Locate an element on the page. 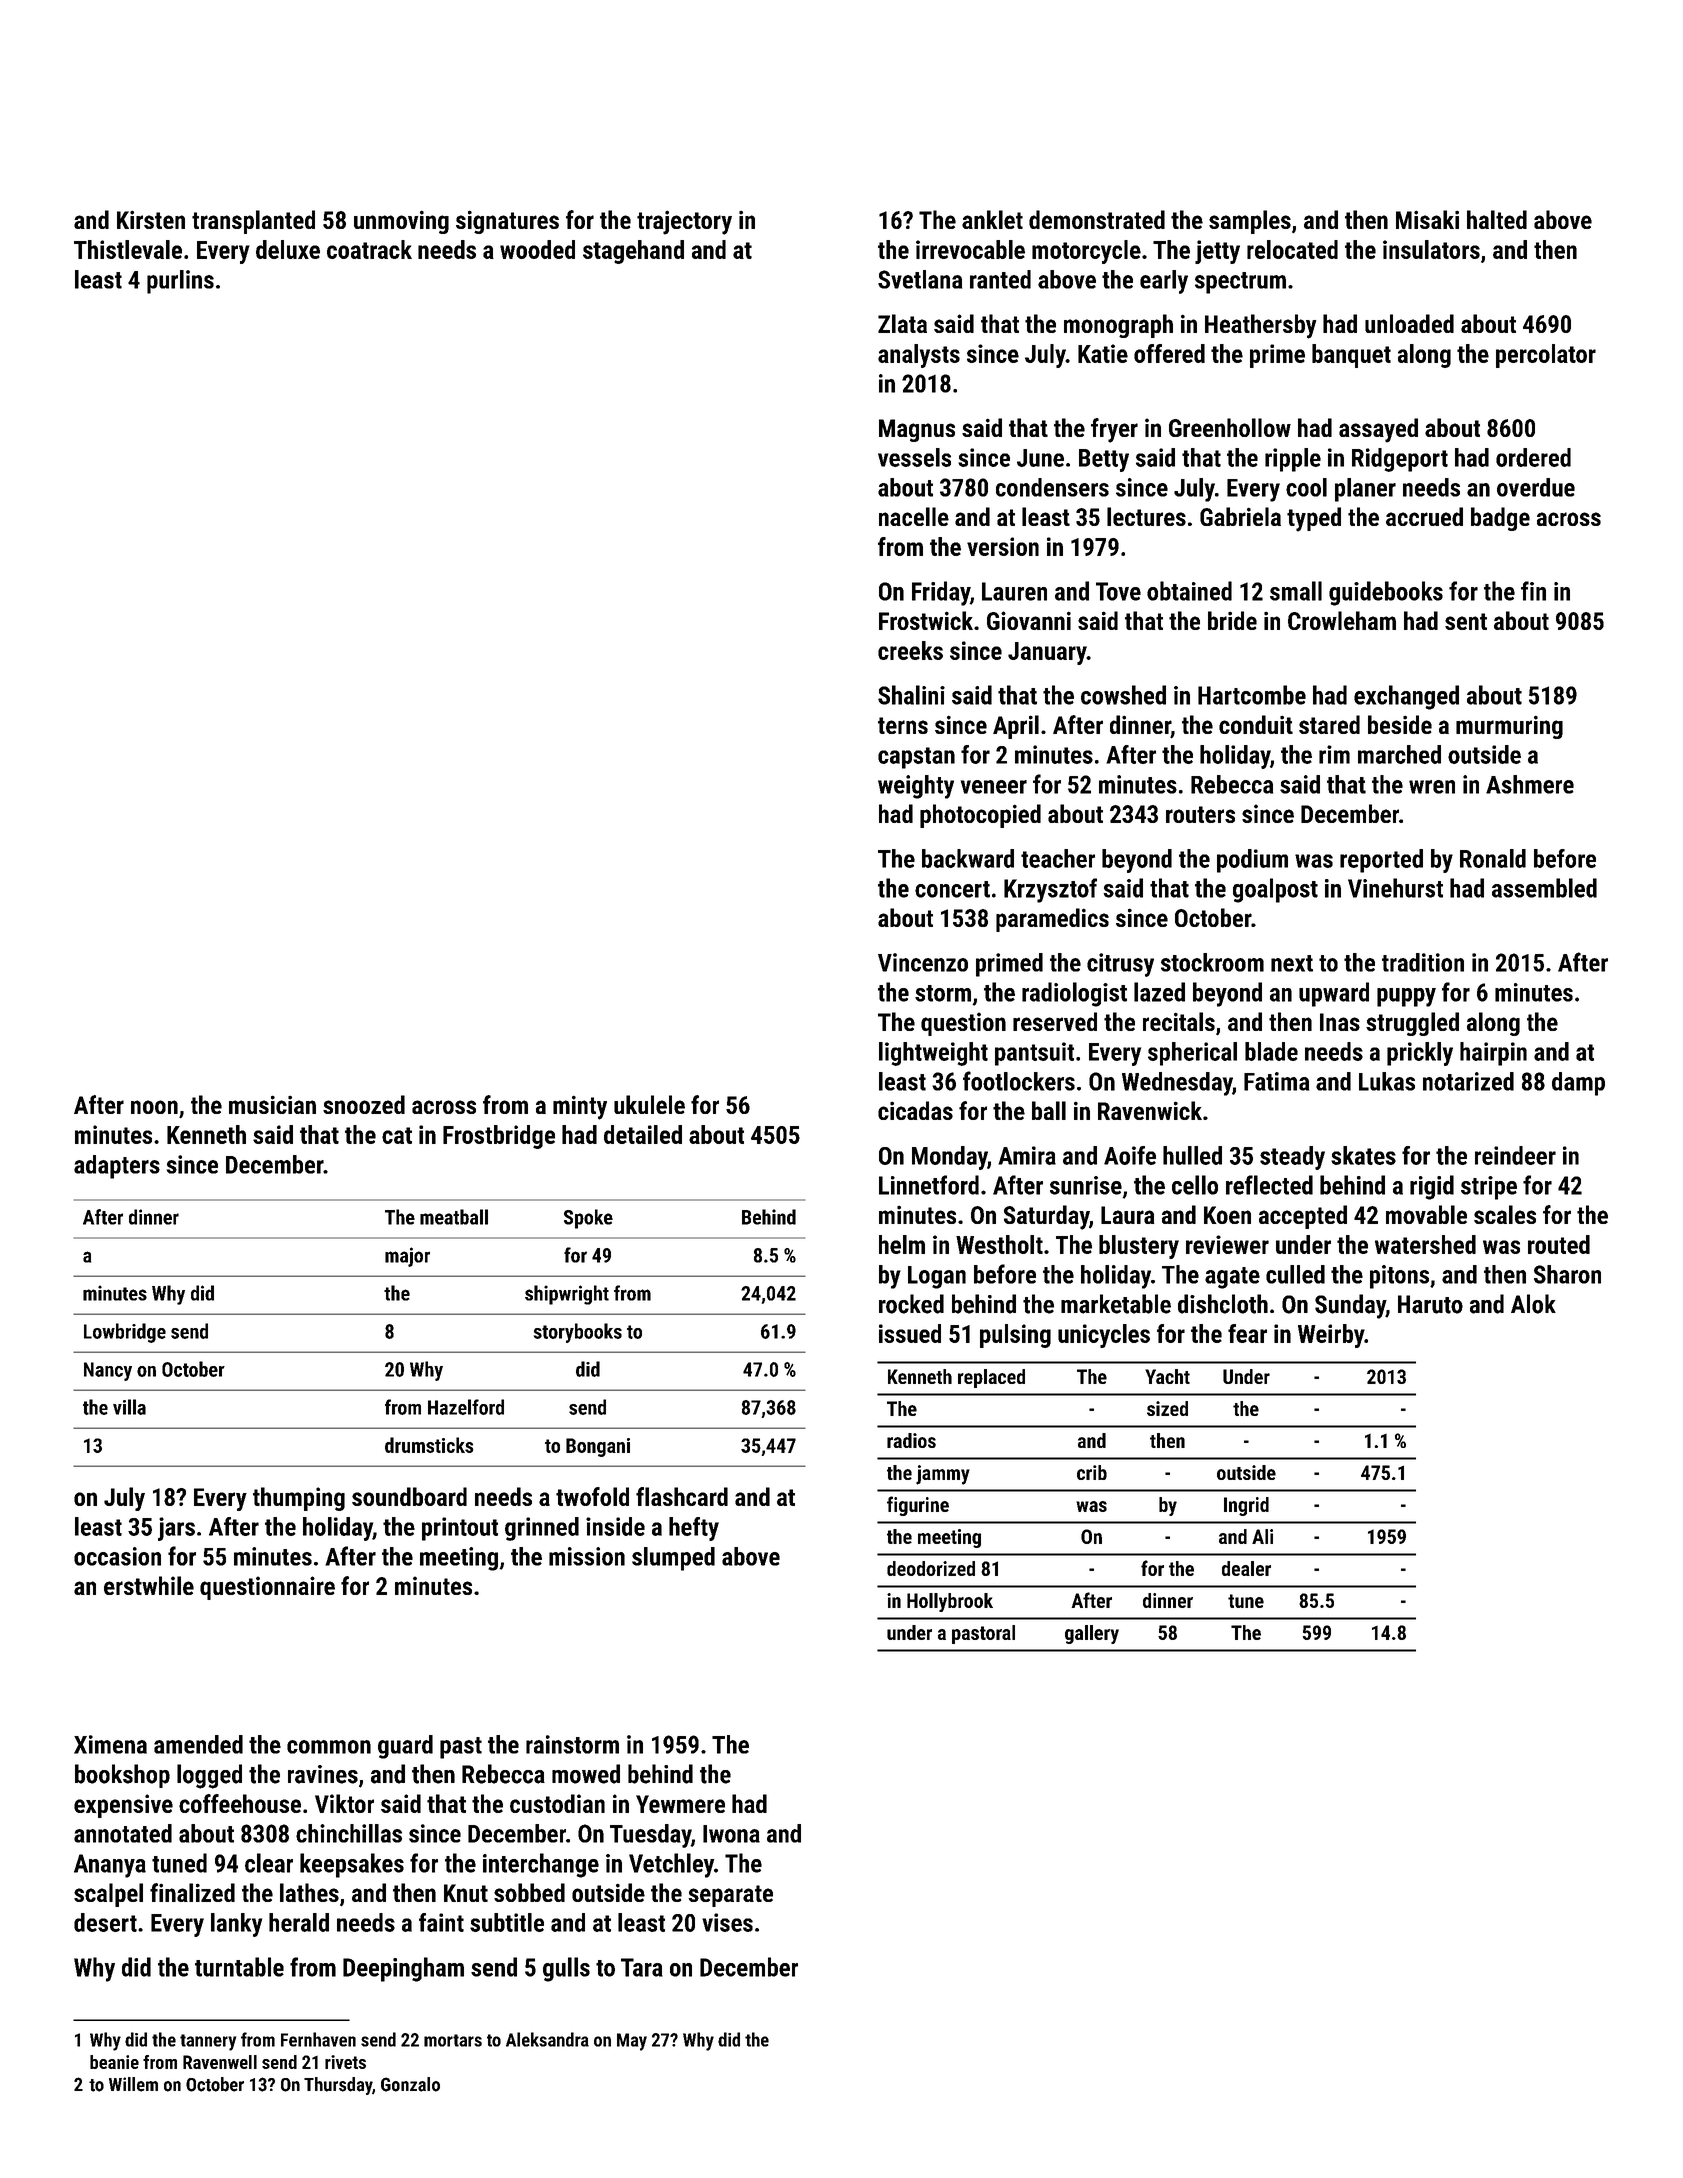  capstan is located at coordinates (916, 758).
